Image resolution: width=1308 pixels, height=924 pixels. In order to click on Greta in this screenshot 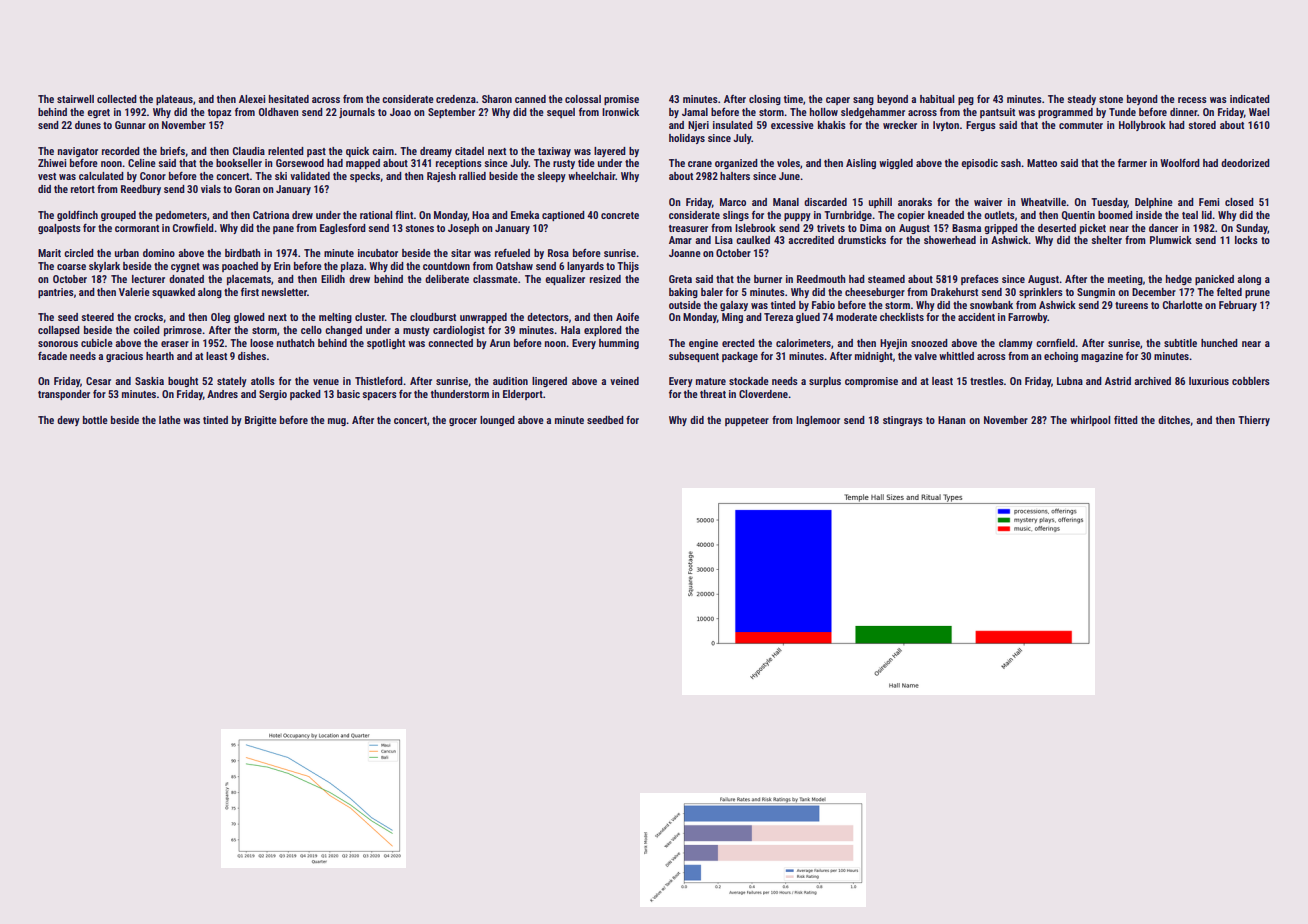, I will do `click(680, 279)`.
